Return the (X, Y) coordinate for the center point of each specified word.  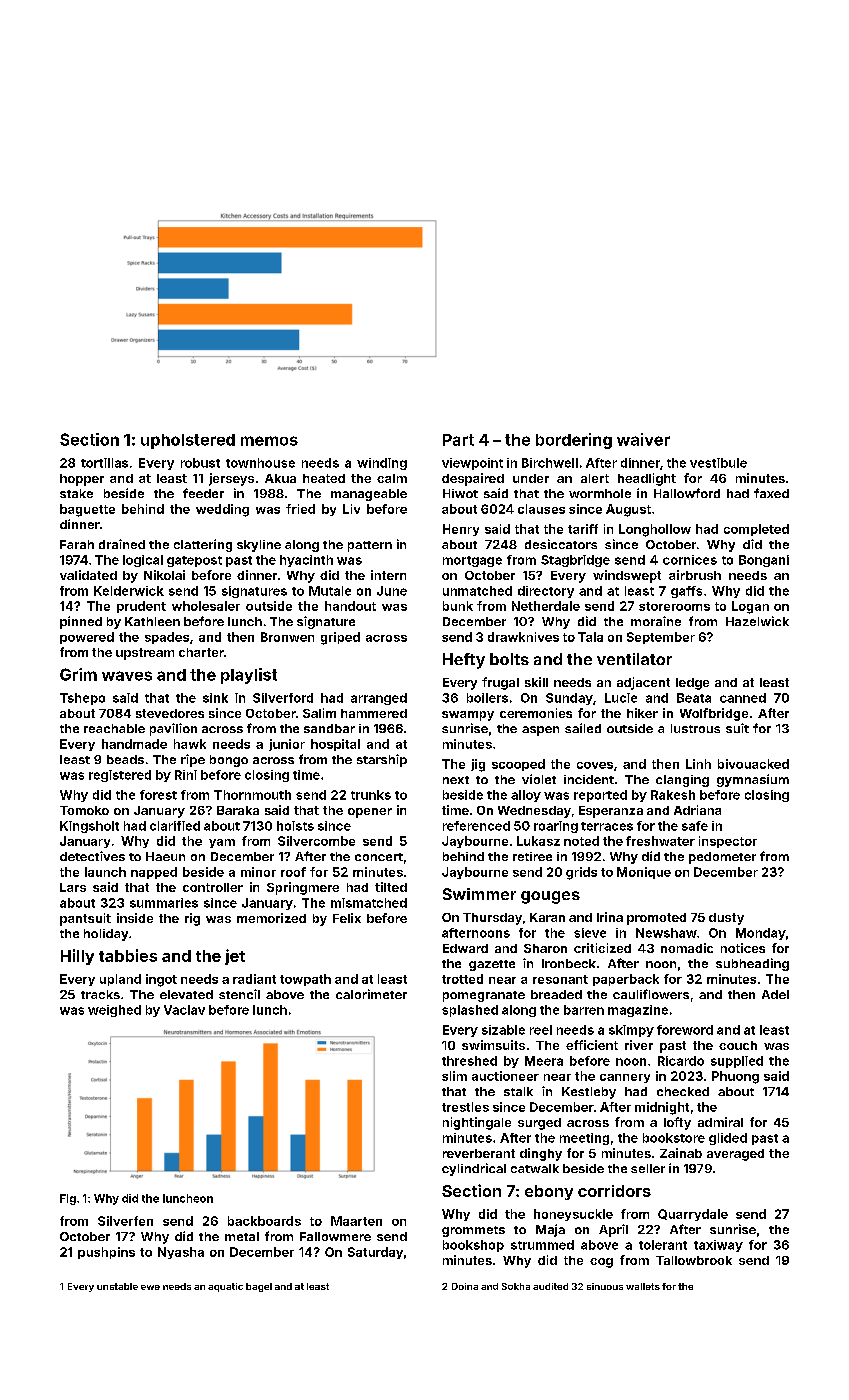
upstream (145, 654)
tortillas (104, 463)
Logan (750, 607)
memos (269, 441)
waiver (643, 439)
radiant (254, 979)
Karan (547, 917)
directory (546, 592)
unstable (117, 1286)
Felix (347, 918)
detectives (92, 856)
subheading (752, 964)
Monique (644, 873)
